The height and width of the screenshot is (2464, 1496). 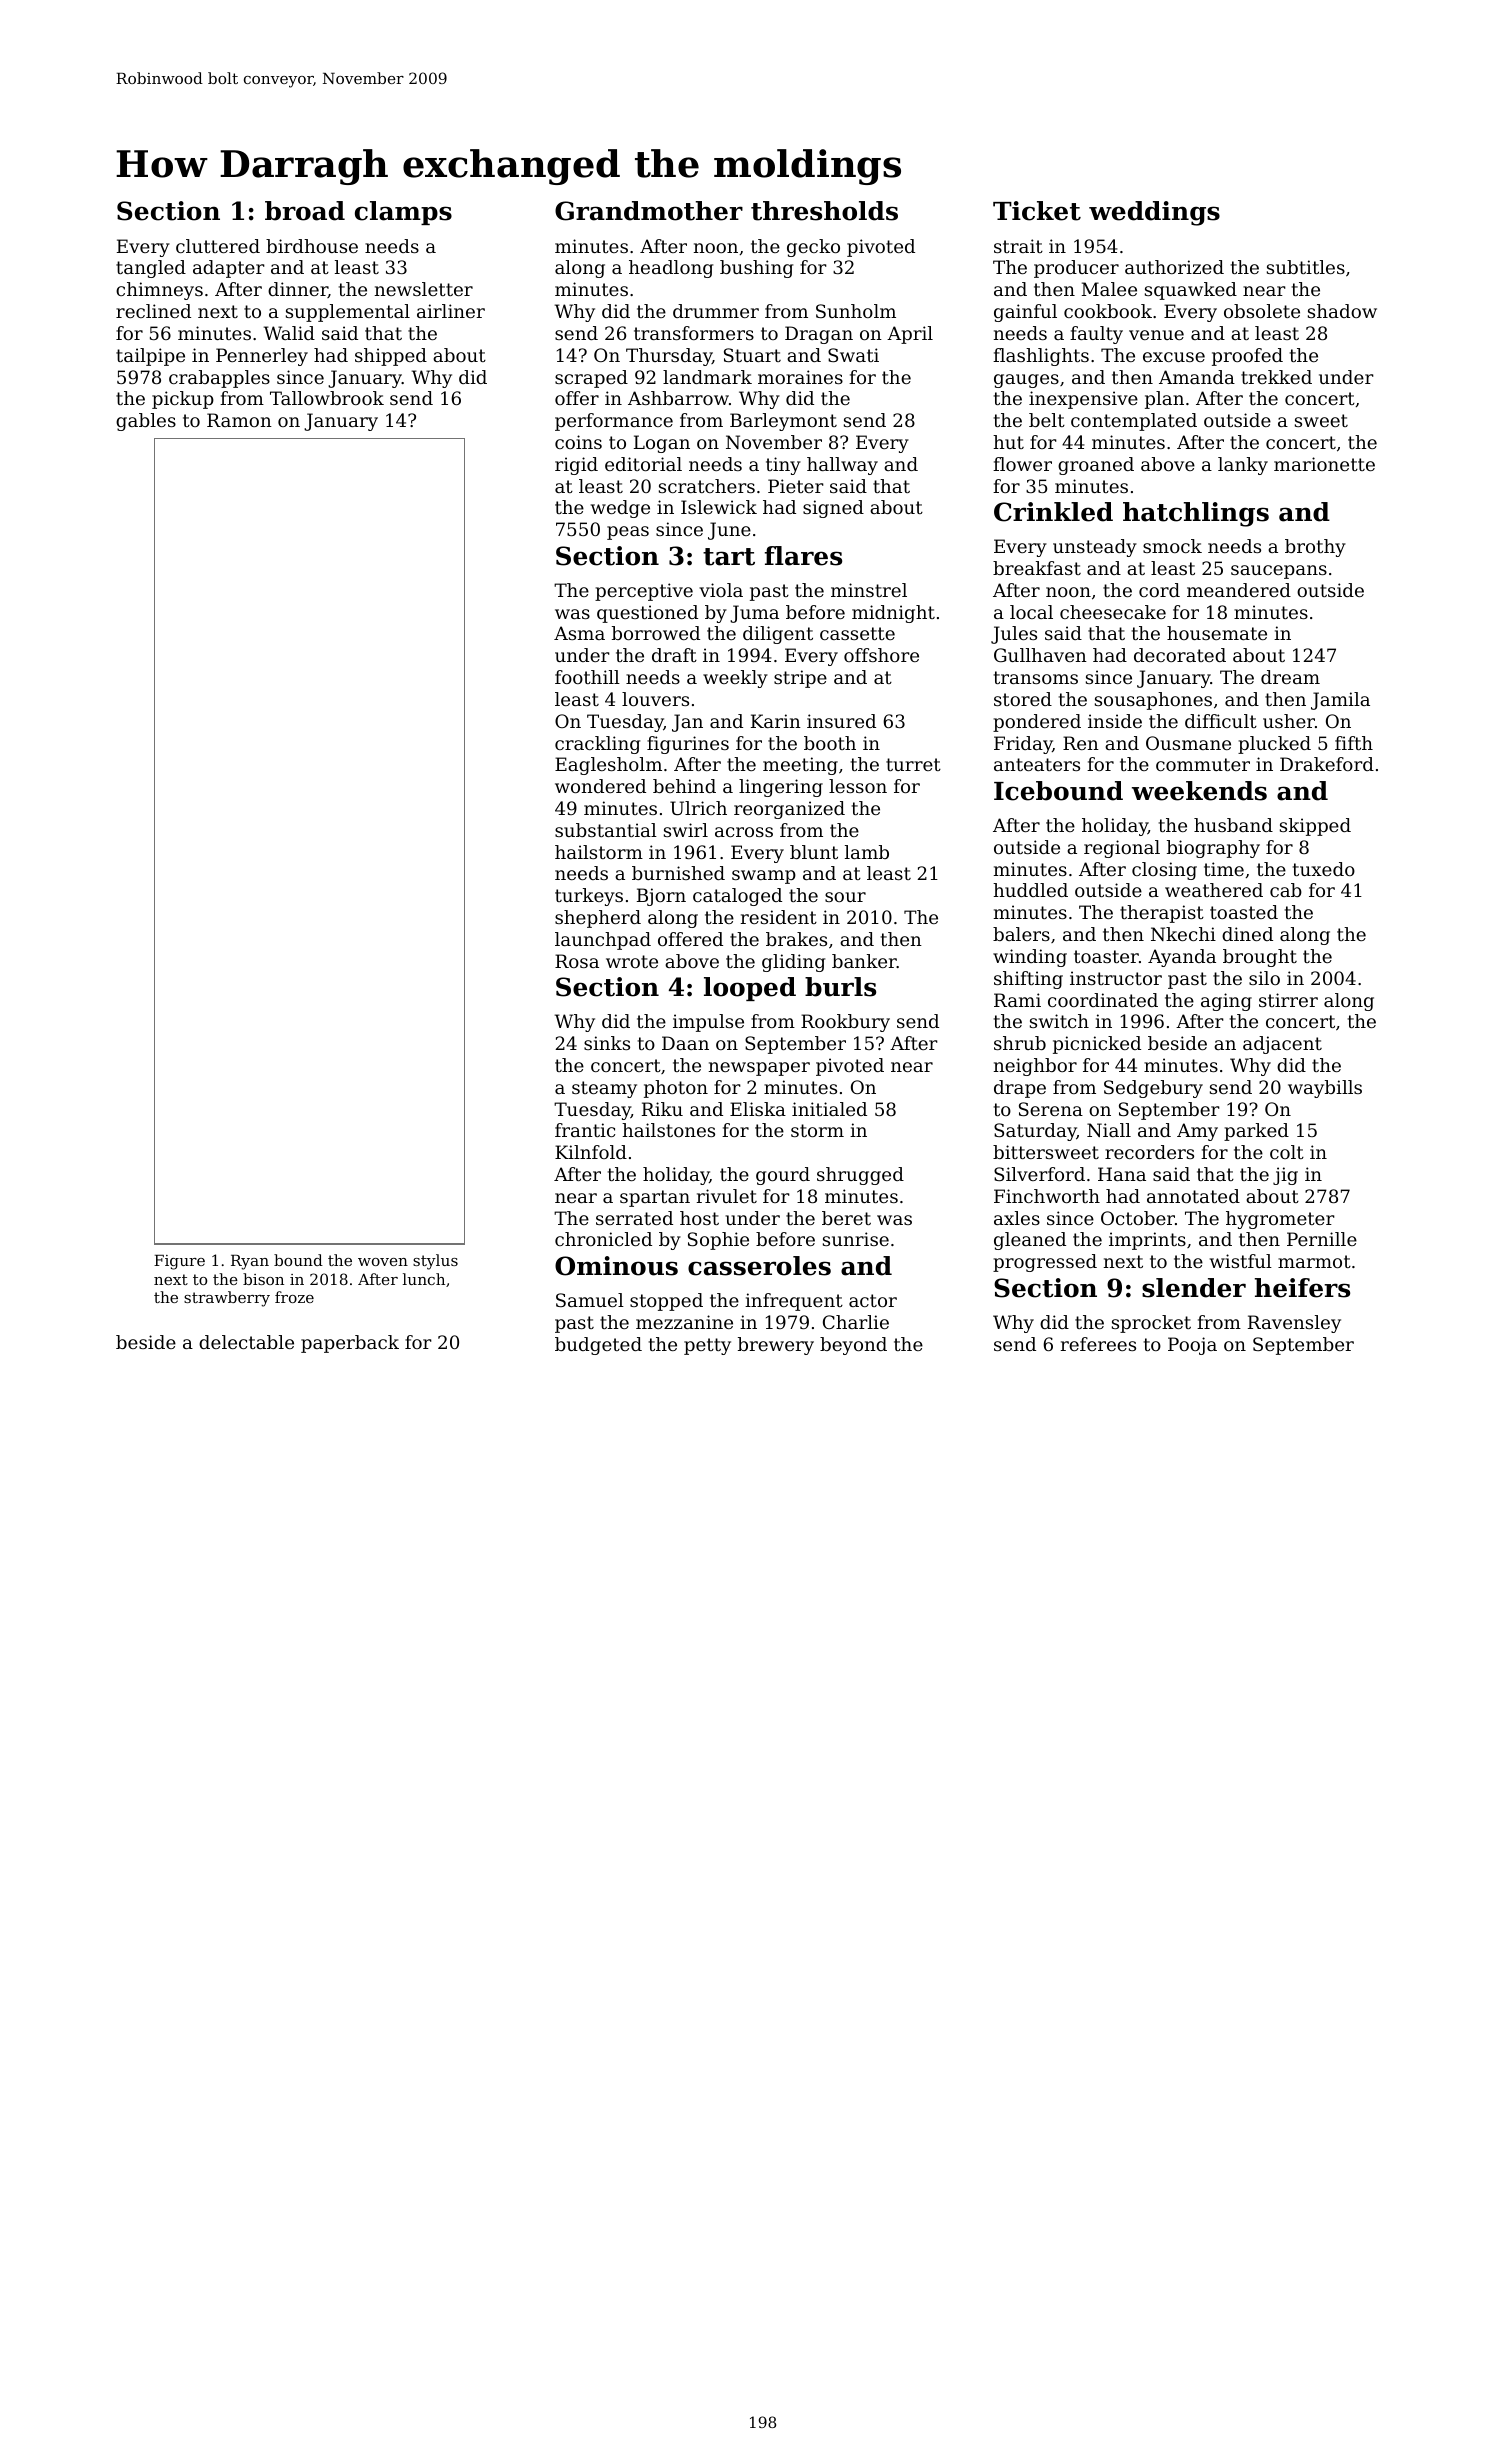 What do you see at coordinates (1047, 1196) in the screenshot?
I see `Finchworth` at bounding box center [1047, 1196].
